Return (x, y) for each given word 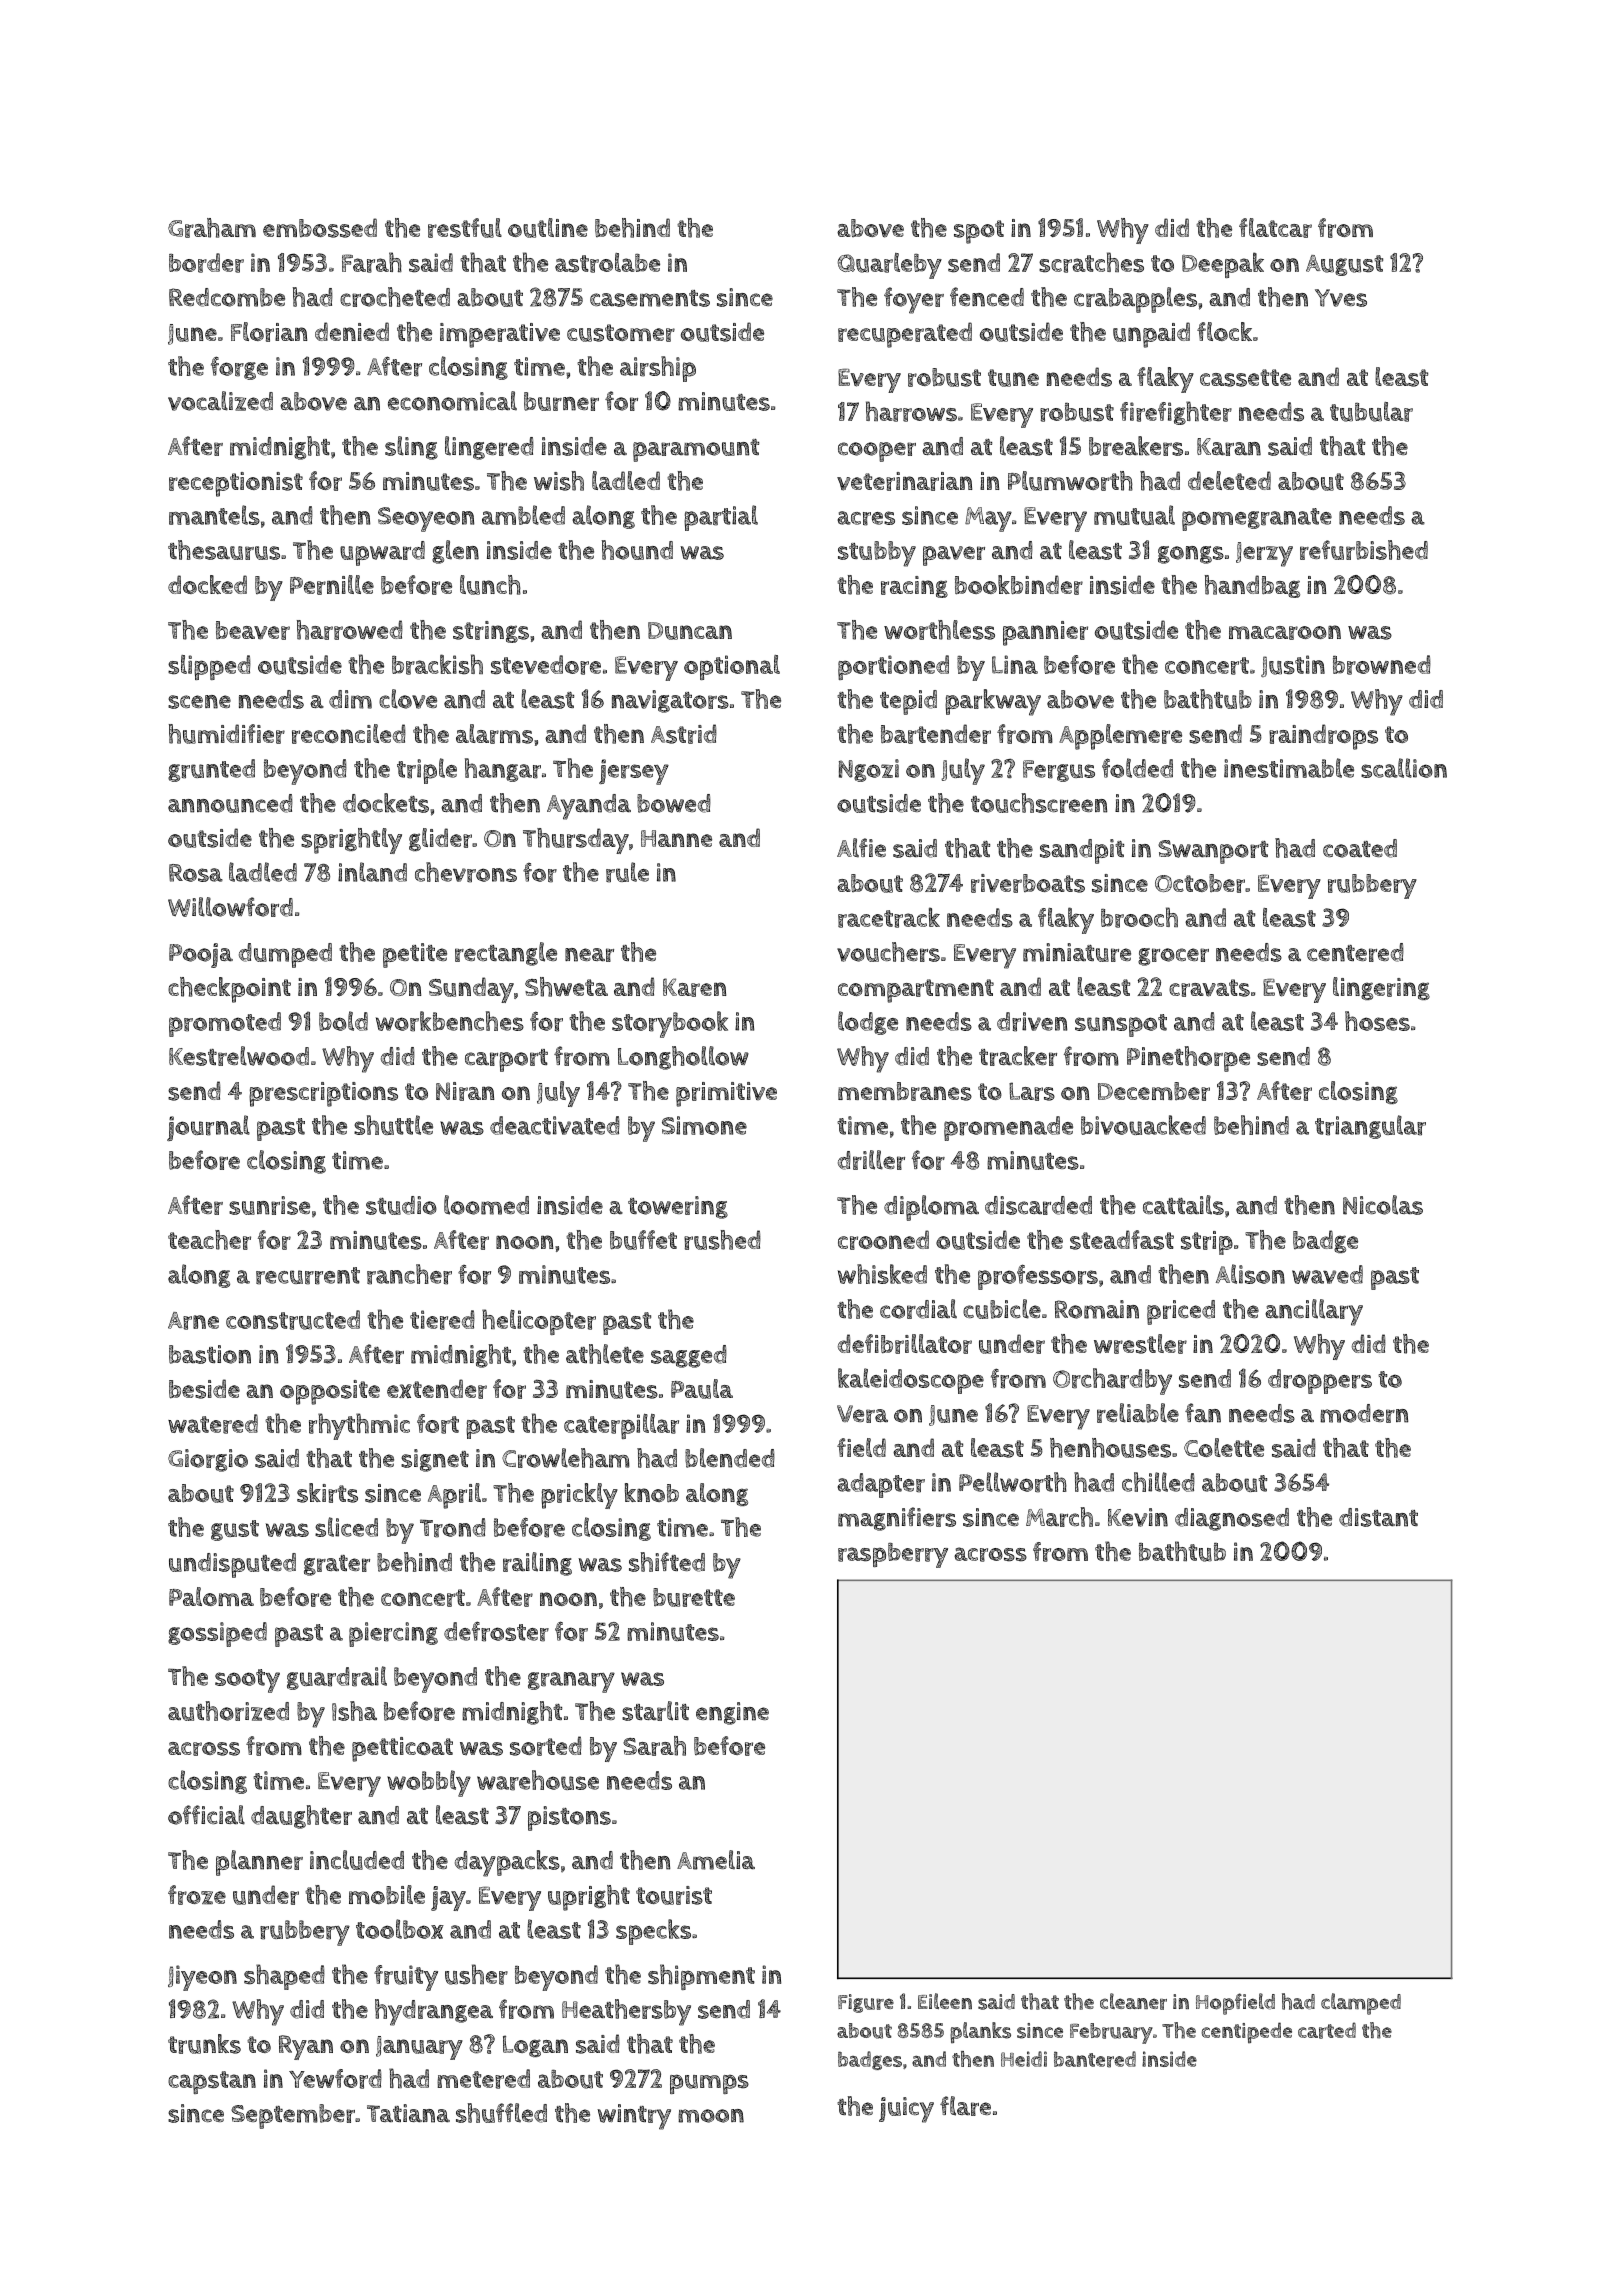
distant (1378, 1517)
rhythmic (359, 1426)
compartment (916, 991)
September (293, 2116)
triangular (1370, 1127)
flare (965, 2106)
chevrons (466, 872)
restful (465, 228)
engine (732, 1713)
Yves (1341, 298)
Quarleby (890, 266)
